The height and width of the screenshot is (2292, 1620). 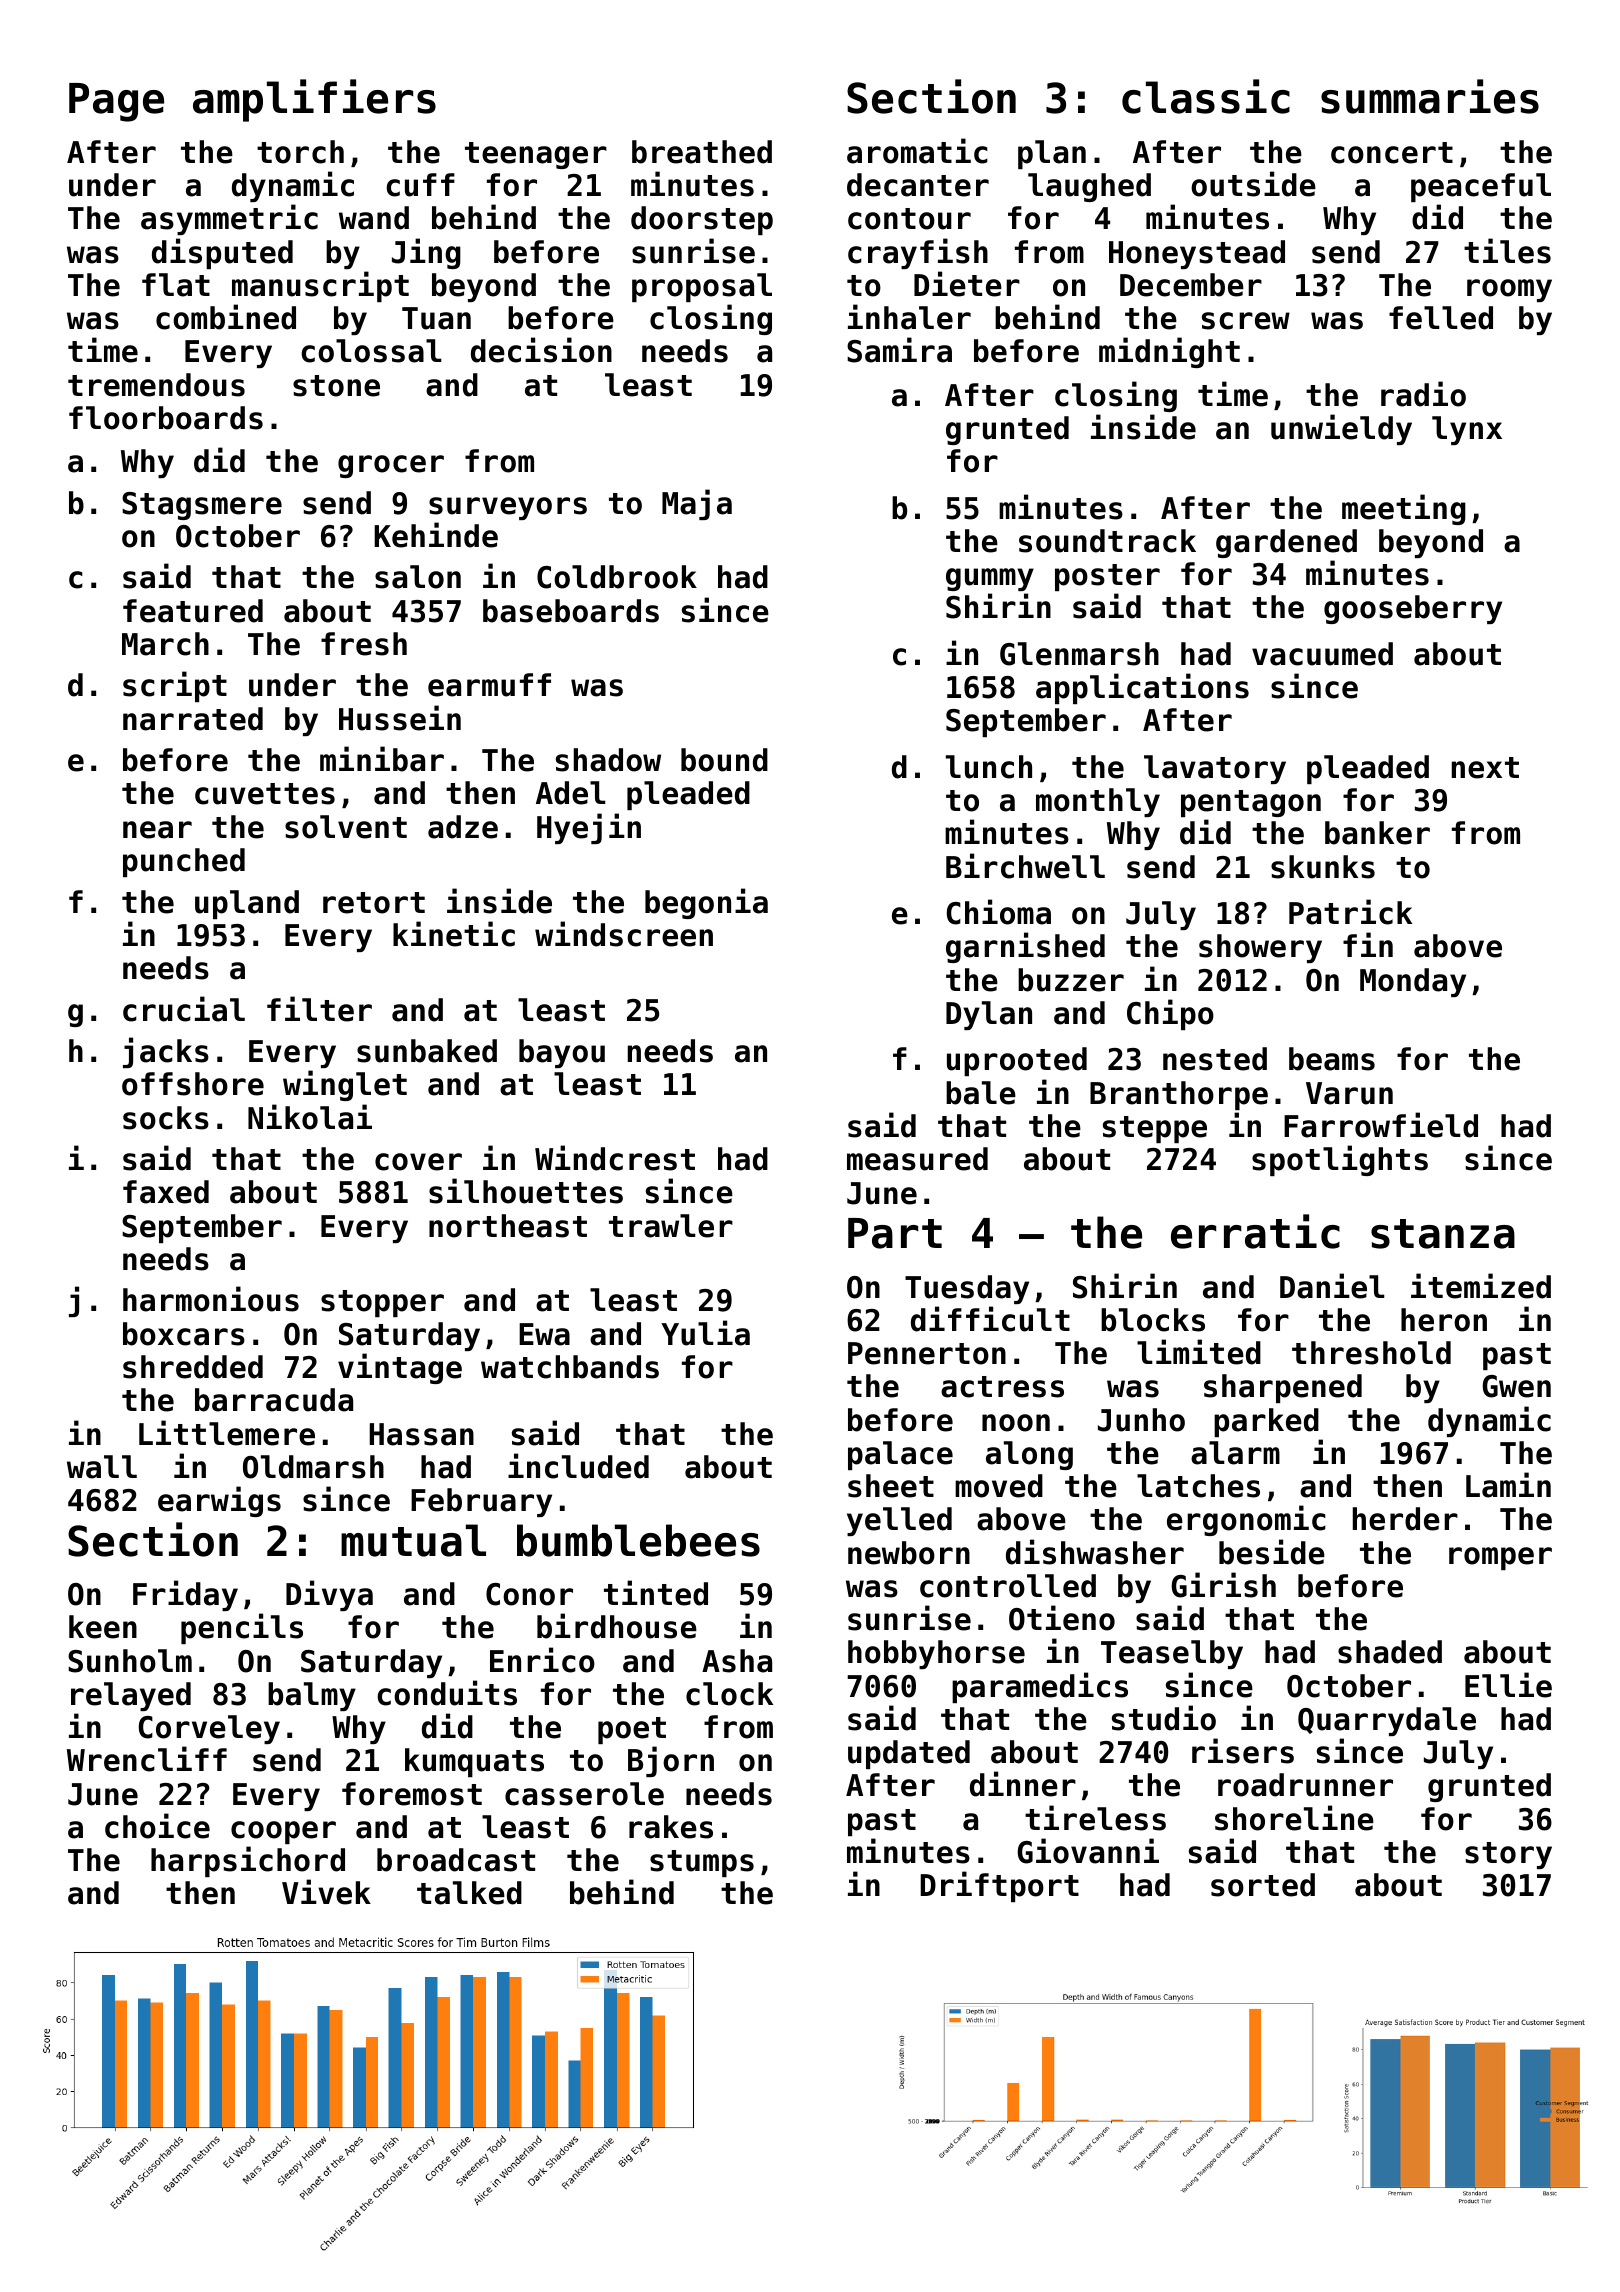 I want to click on tremendous, so click(x=156, y=385).
